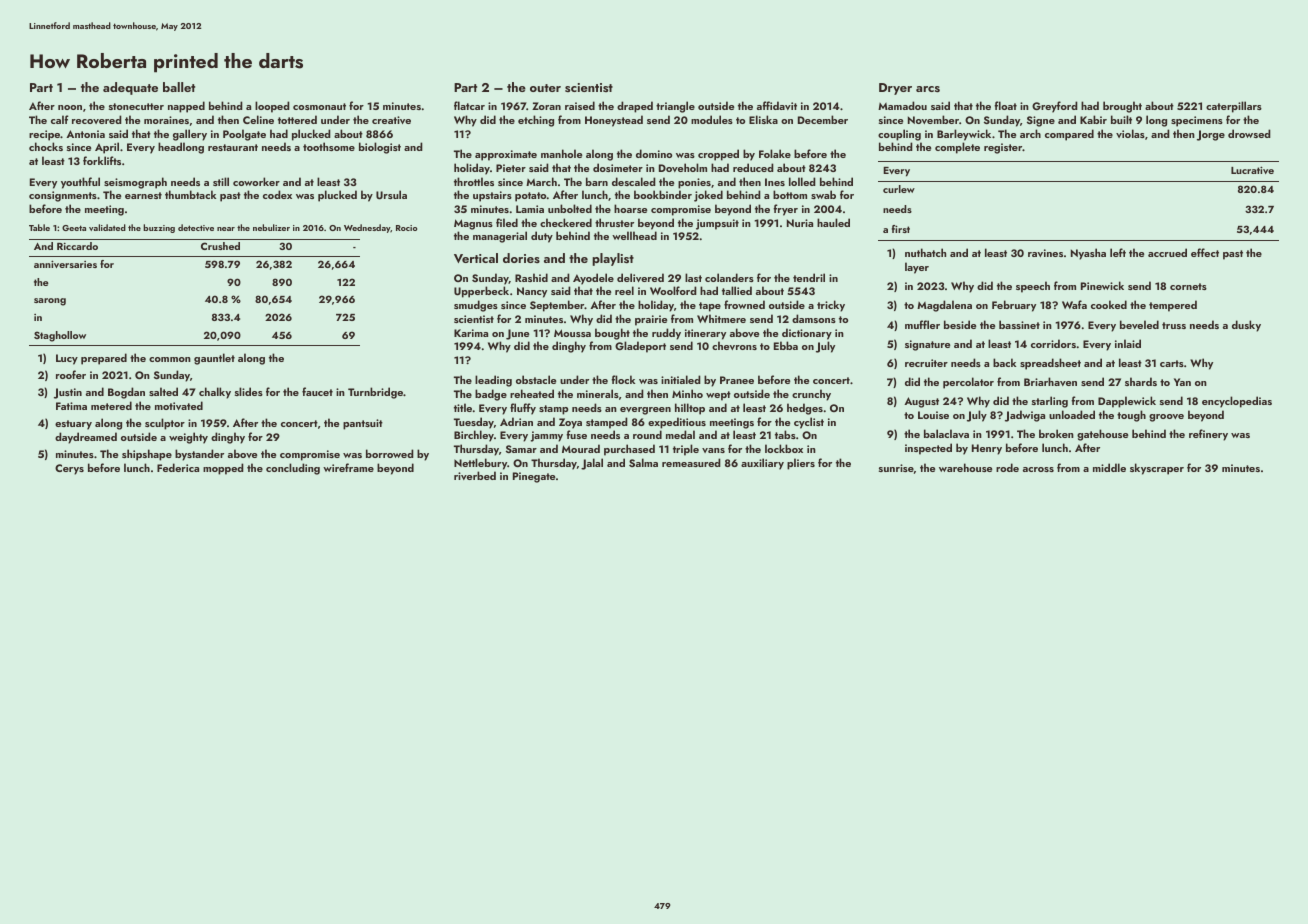 The height and width of the screenshot is (924, 1308). I want to click on coworker, so click(256, 181).
